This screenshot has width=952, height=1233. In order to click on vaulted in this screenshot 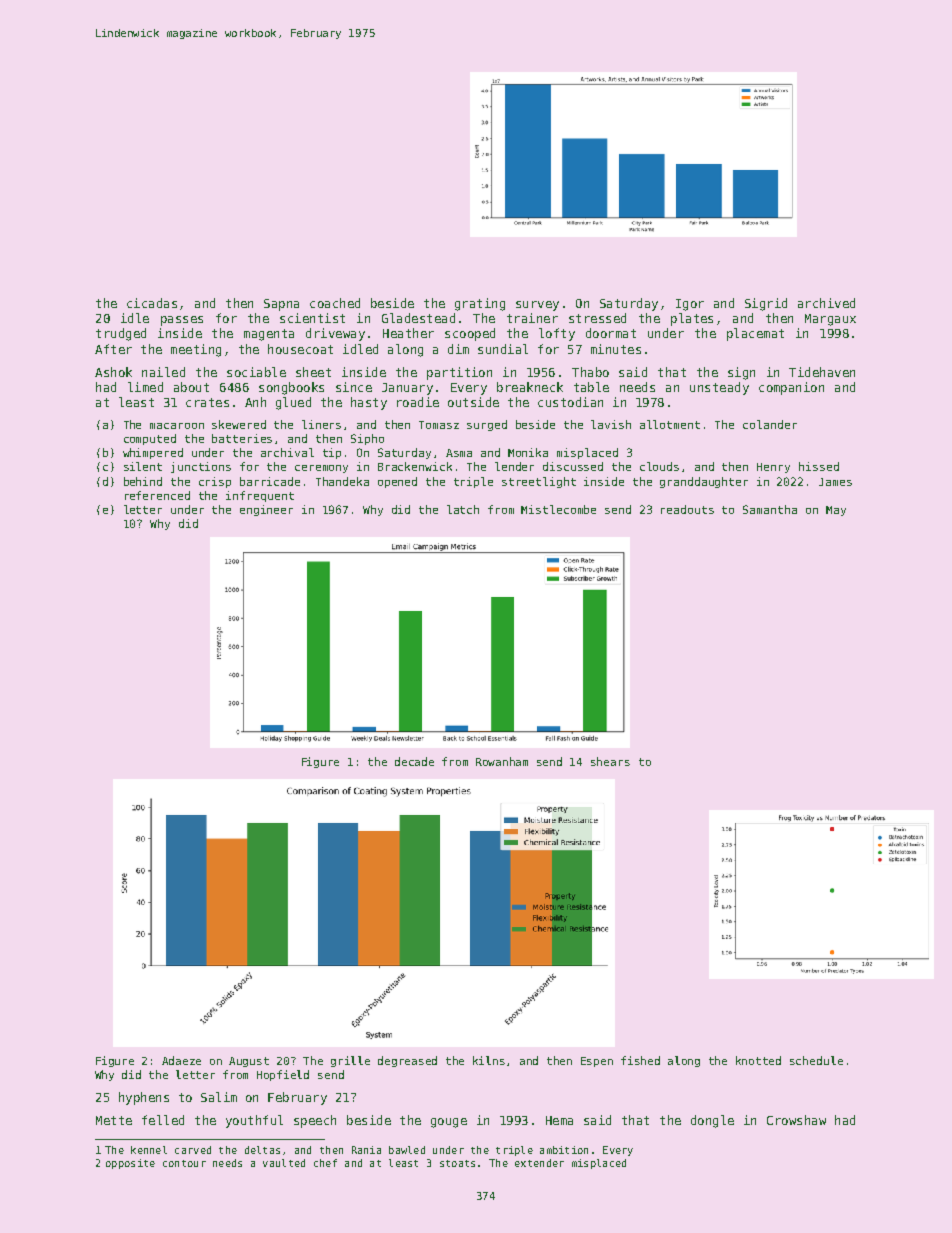, I will do `click(284, 1163)`.
